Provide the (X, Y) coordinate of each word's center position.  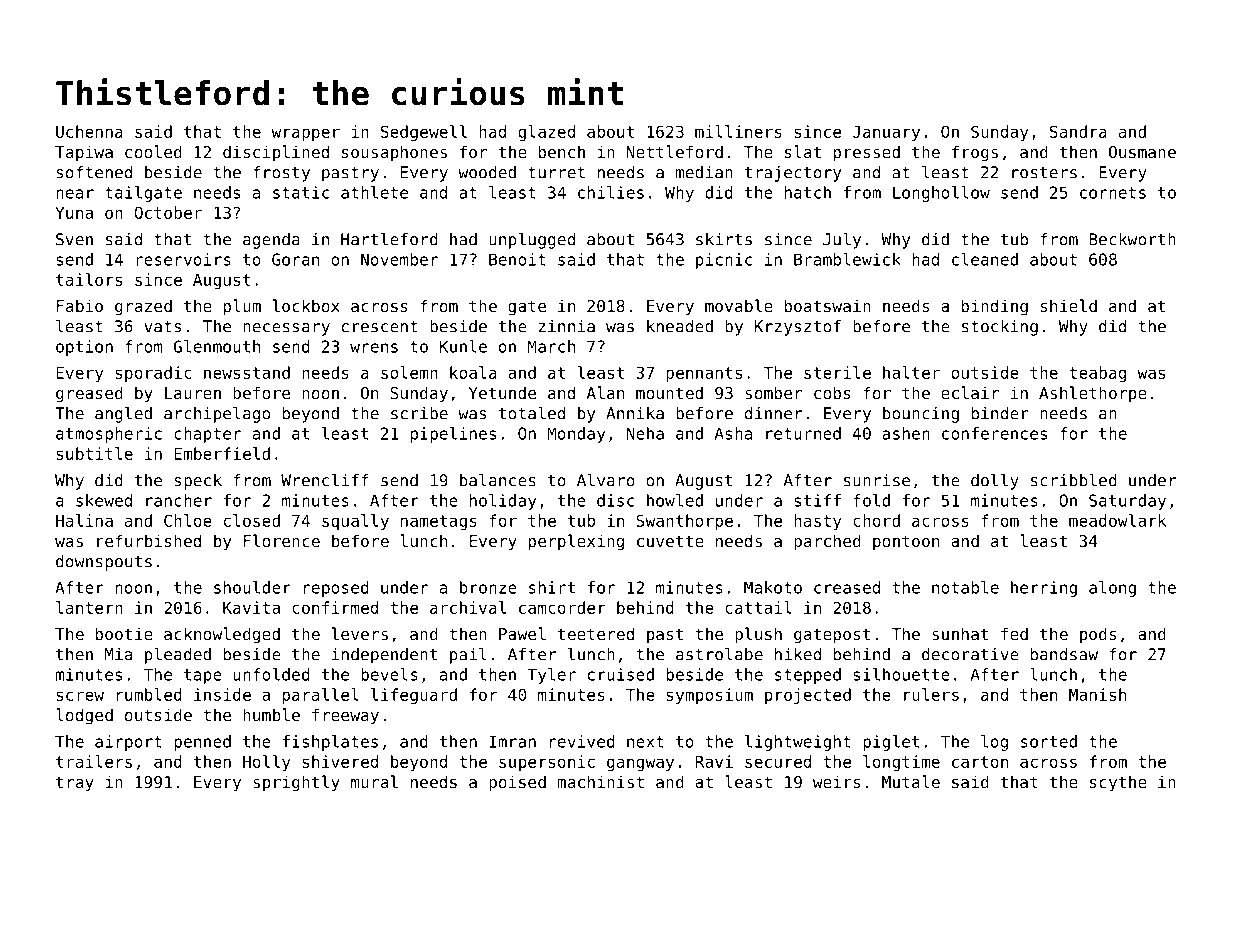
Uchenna (89, 131)
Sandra (1078, 131)
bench (562, 151)
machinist (600, 781)
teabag (1097, 374)
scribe (419, 413)
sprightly (296, 783)
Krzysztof (798, 328)
